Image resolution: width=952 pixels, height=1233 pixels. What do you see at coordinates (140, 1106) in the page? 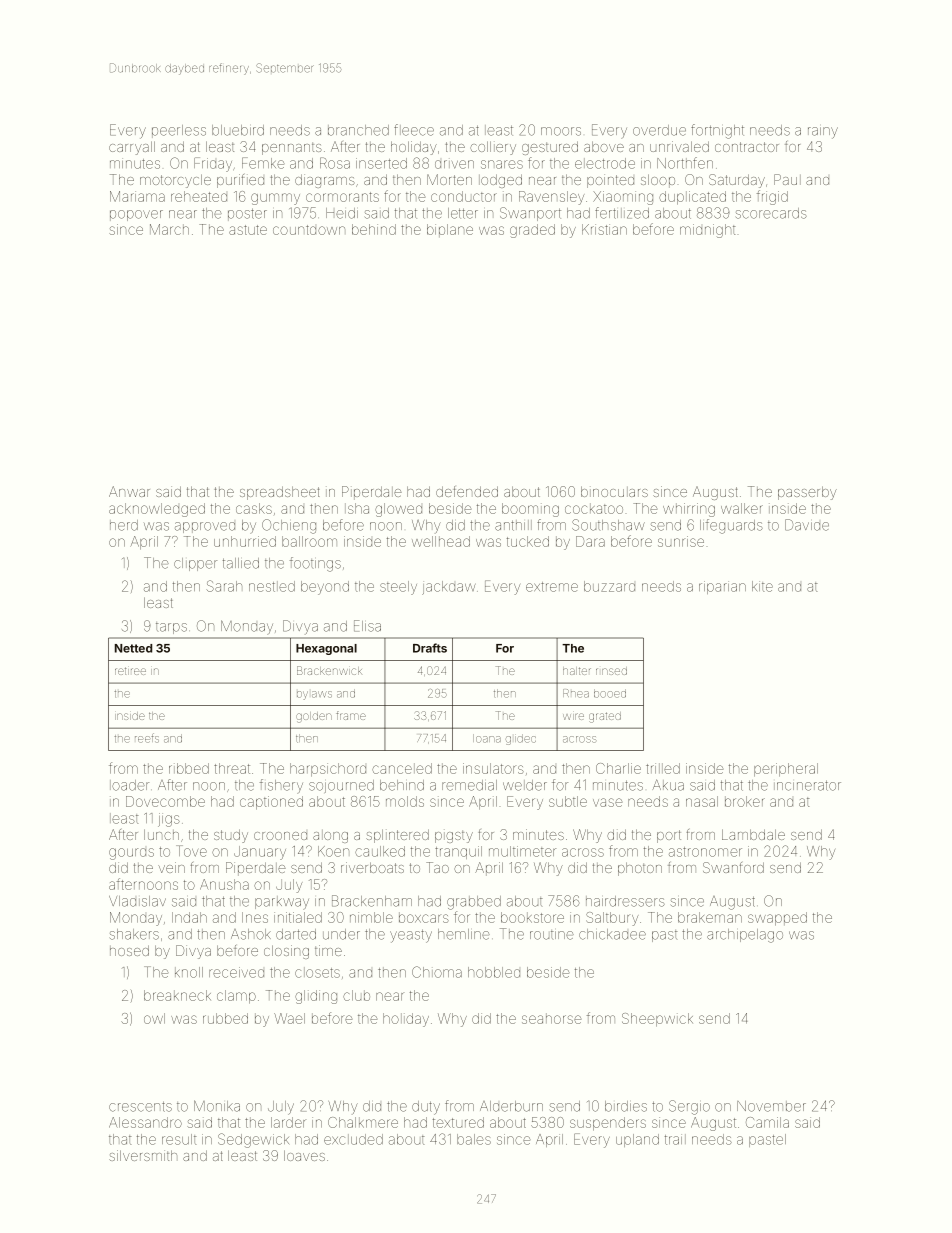
I see `crescents` at bounding box center [140, 1106].
